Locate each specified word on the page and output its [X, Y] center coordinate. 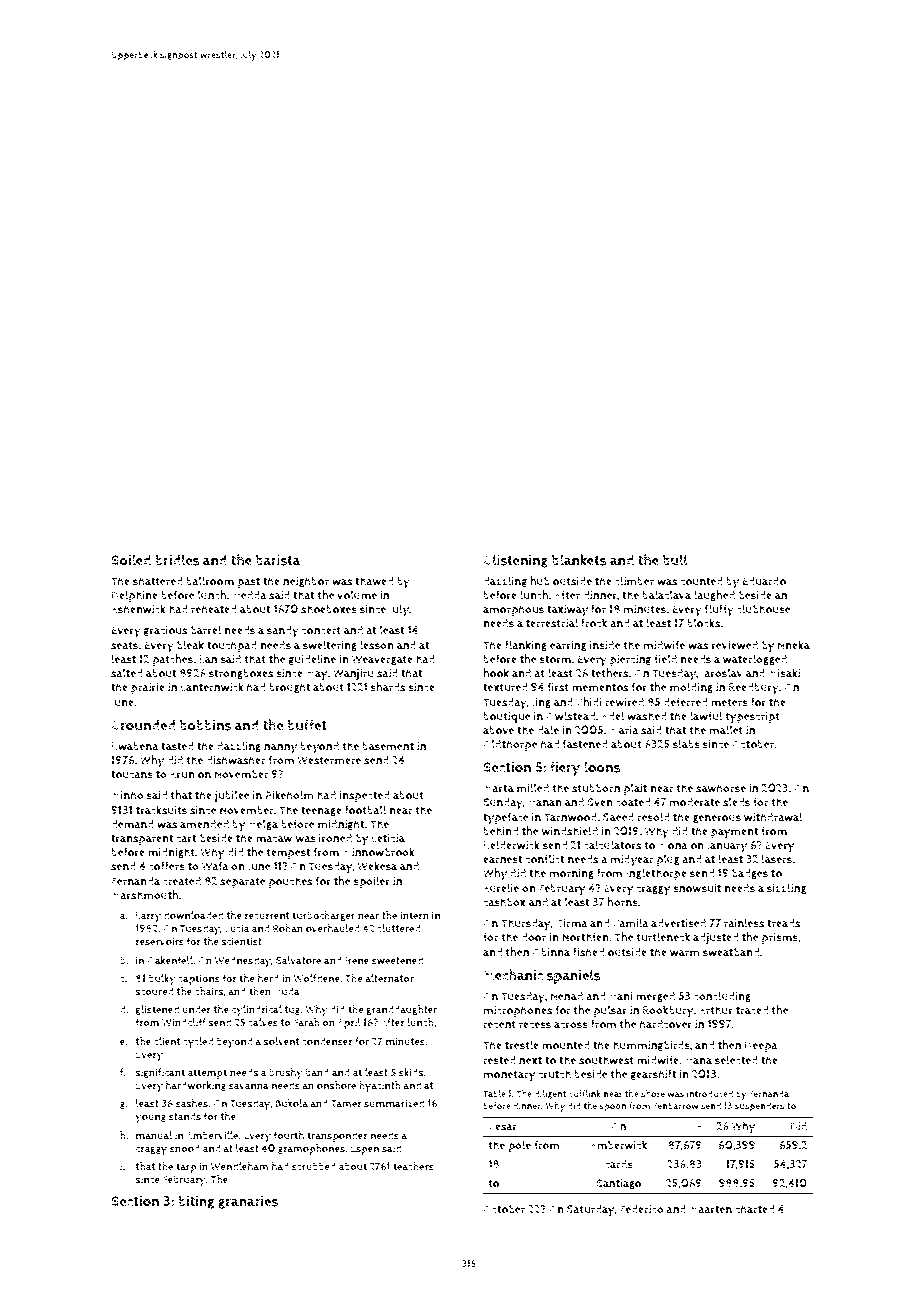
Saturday [591, 1210]
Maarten [710, 1209]
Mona [673, 845]
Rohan [288, 928]
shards [388, 687]
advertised [678, 923]
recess [535, 1025]
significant [160, 1073]
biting [197, 1202]
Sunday [503, 803]
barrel [206, 630]
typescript [752, 718]
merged [655, 997]
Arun [182, 774]
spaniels [574, 976]
